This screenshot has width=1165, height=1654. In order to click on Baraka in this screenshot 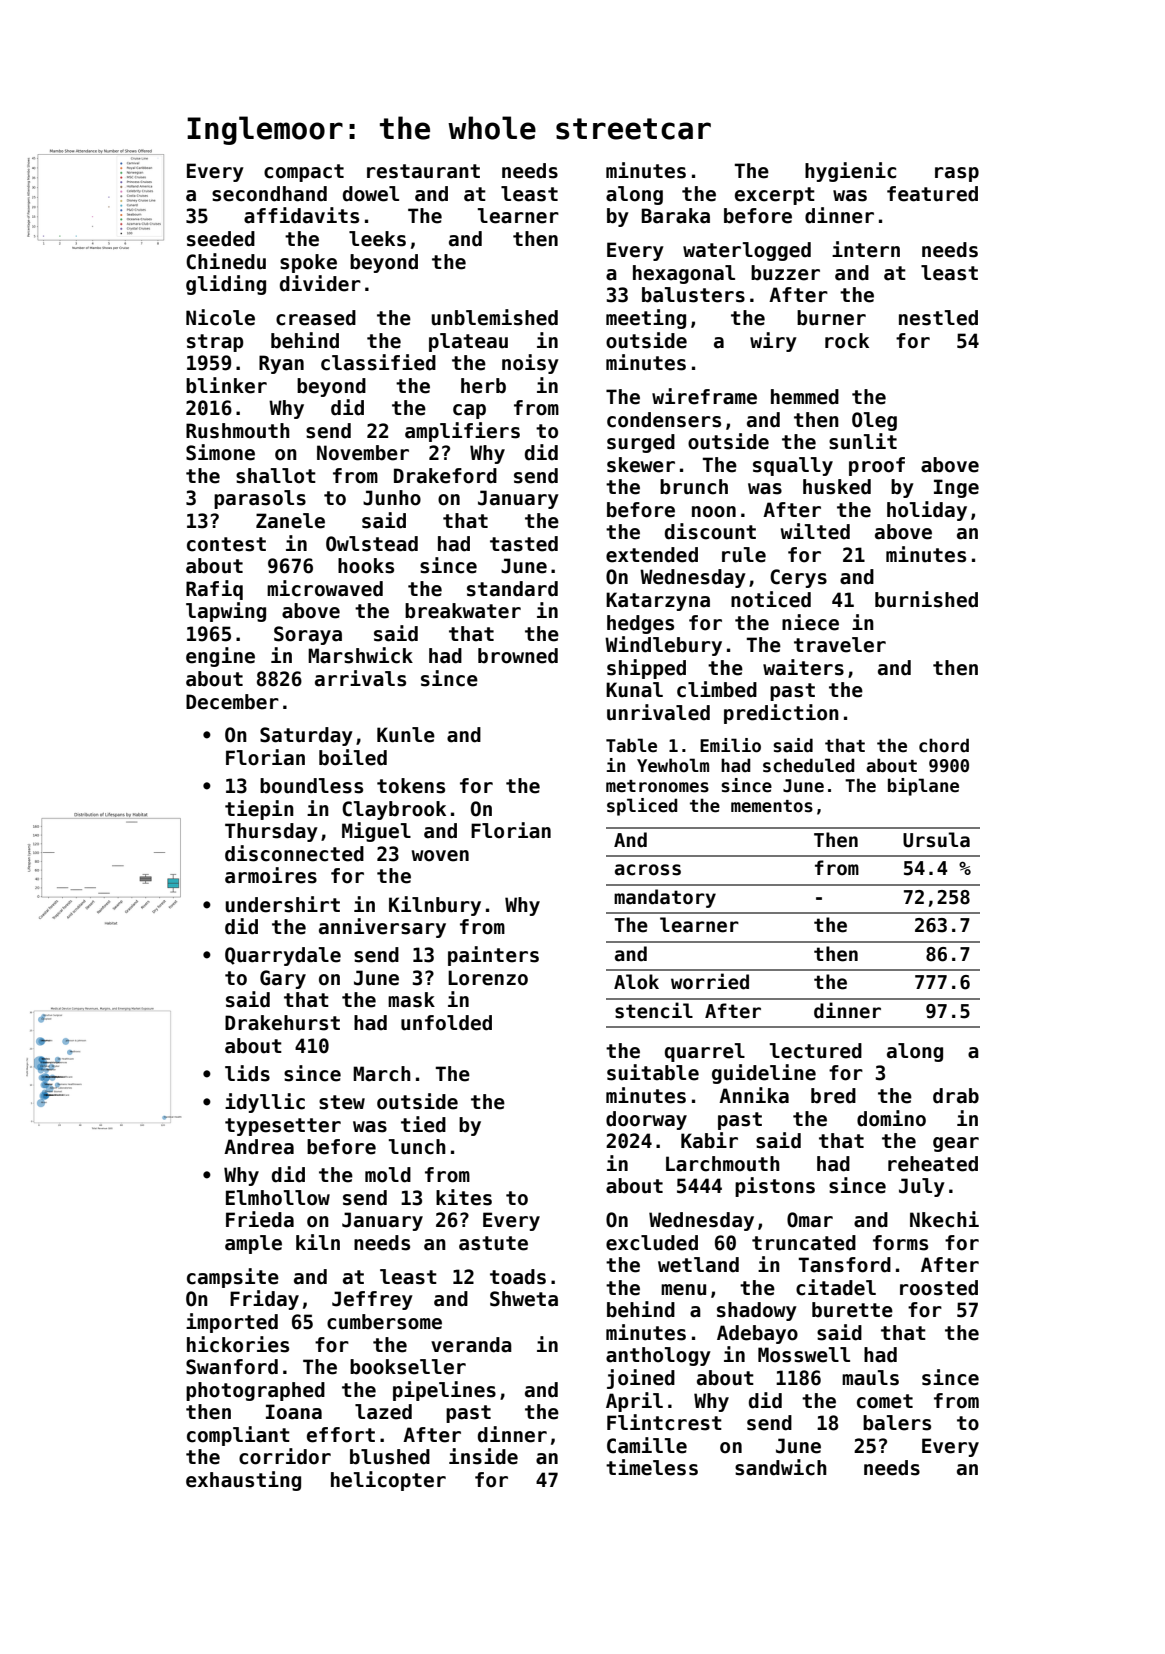, I will do `click(676, 216)`.
